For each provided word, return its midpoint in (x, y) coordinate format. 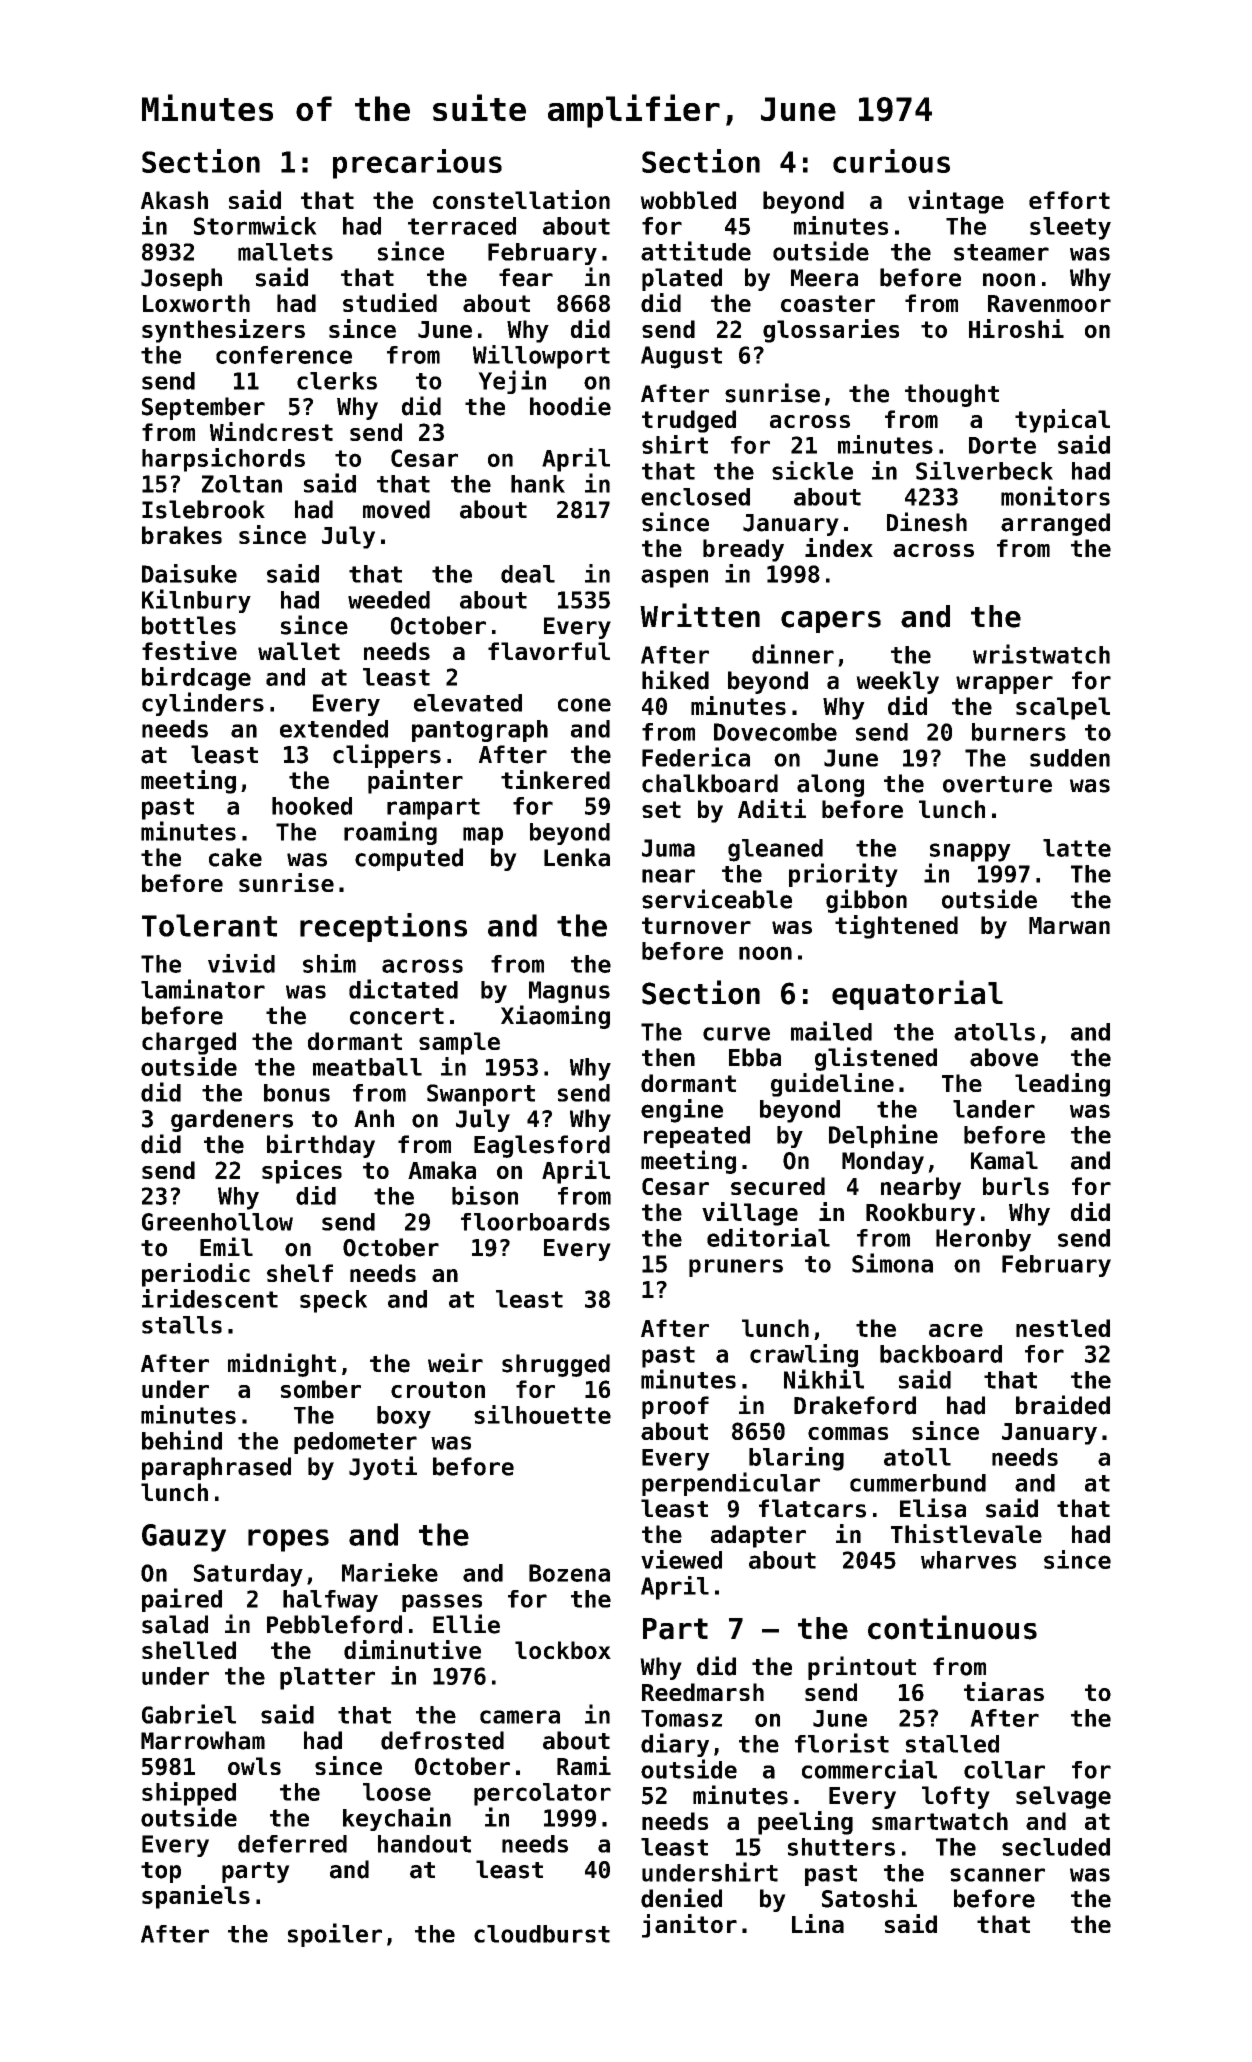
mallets (285, 252)
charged (189, 1043)
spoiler (335, 1935)
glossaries (831, 331)
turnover (696, 925)
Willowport (541, 357)
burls (1016, 1186)
